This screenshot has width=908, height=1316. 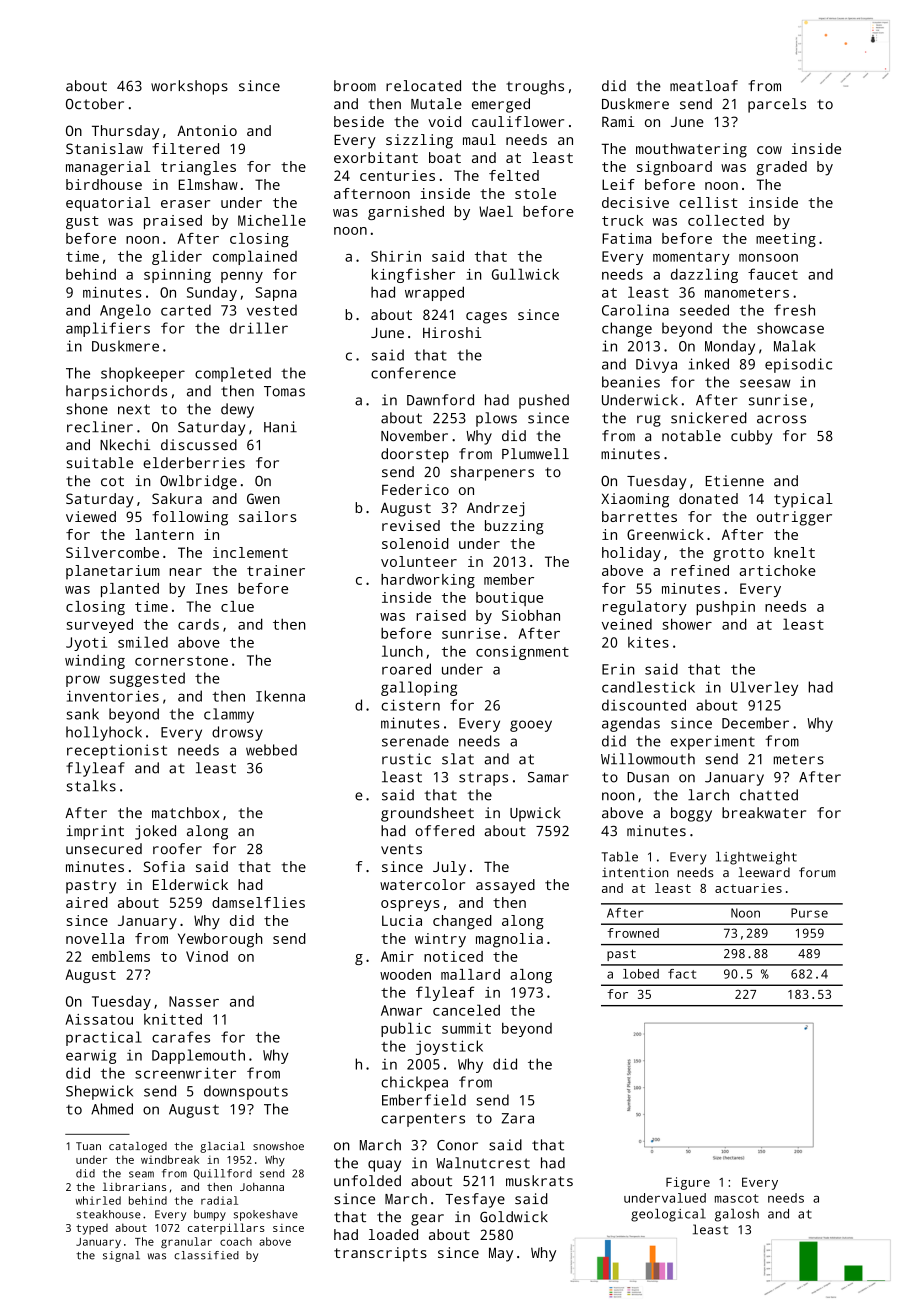 I want to click on Walnutcrest, so click(x=483, y=1163).
